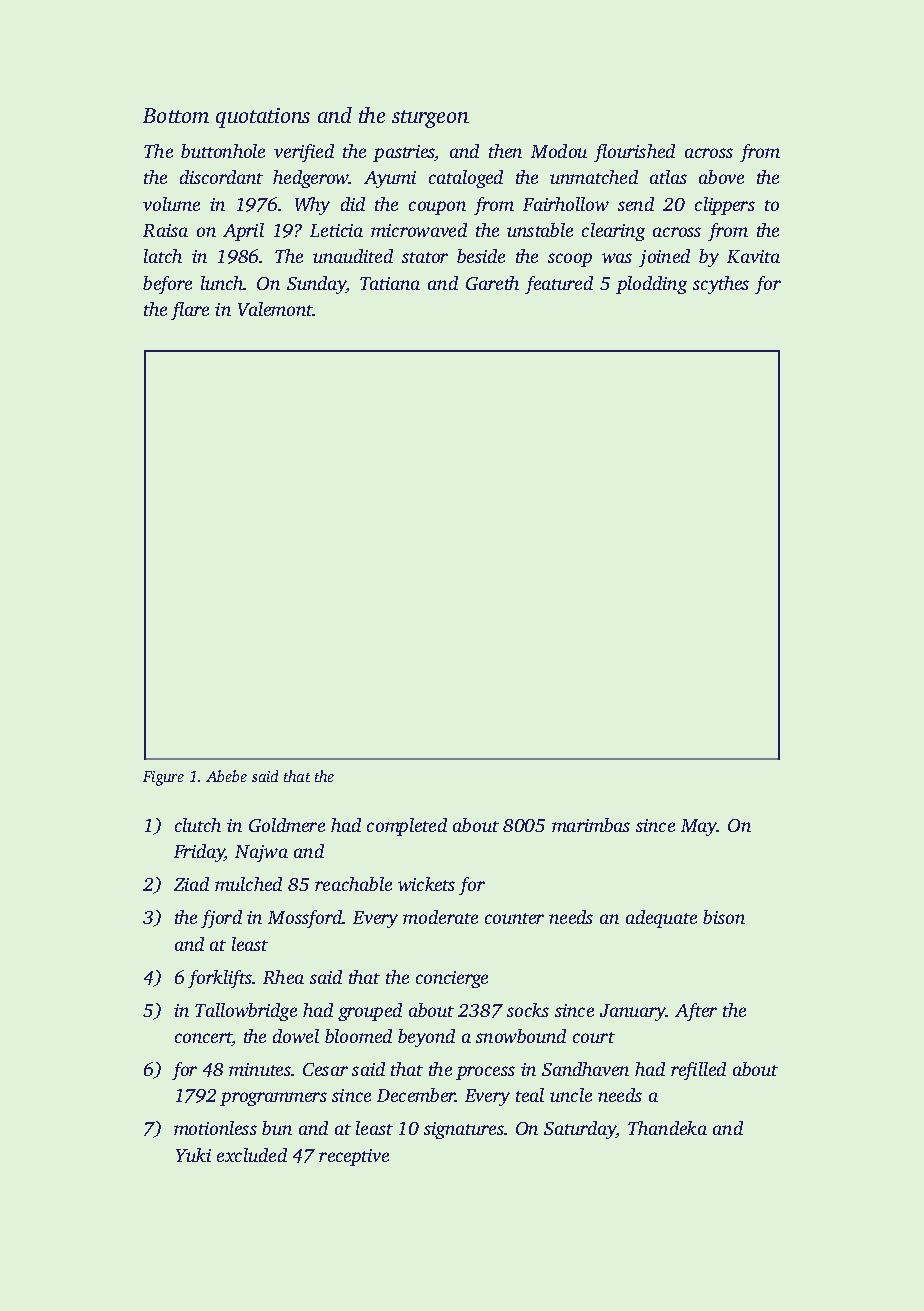 This document has width=924, height=1311. I want to click on flourished, so click(634, 153).
